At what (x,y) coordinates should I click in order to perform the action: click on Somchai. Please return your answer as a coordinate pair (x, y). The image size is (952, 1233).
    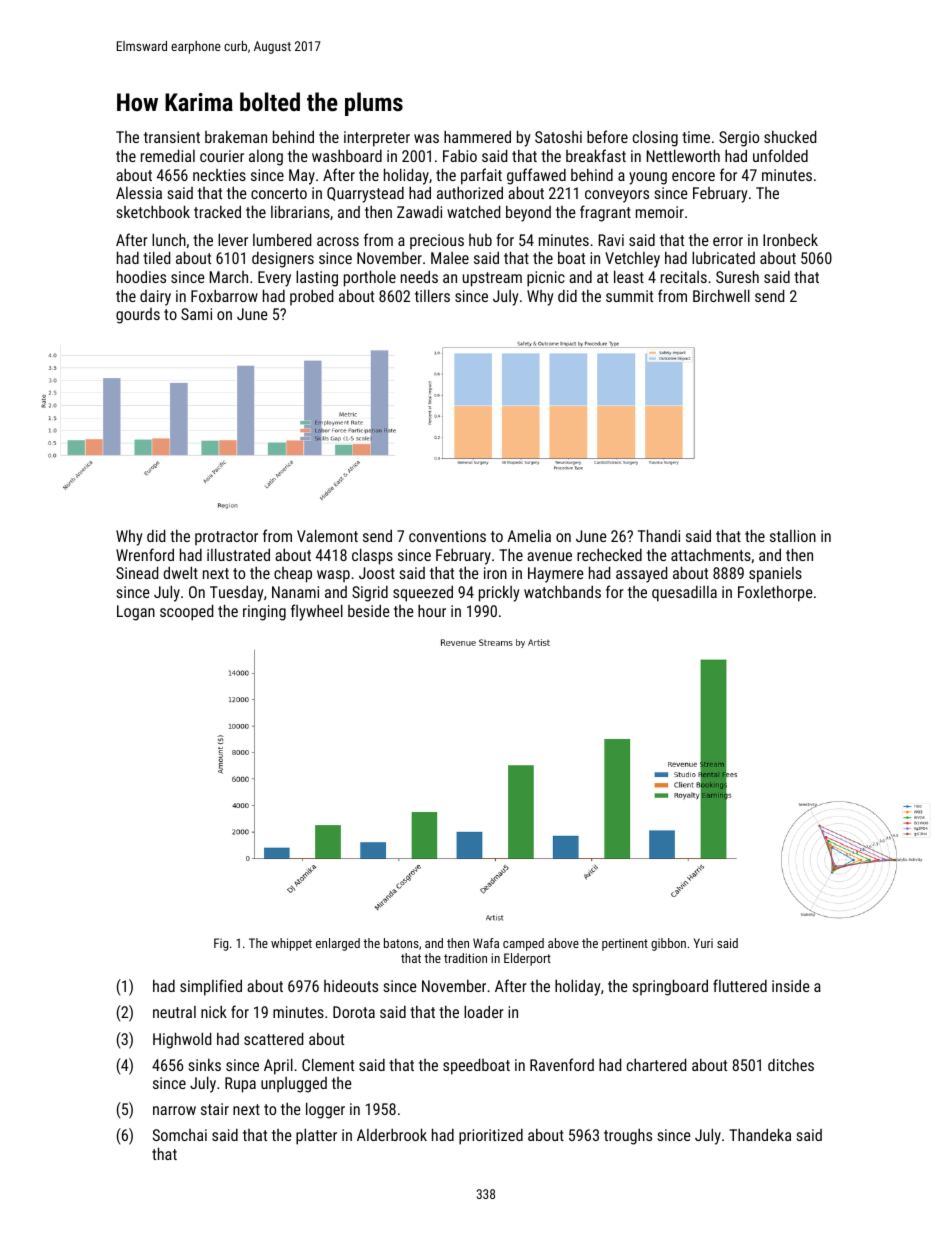
    Looking at the image, I should click on (180, 1135).
